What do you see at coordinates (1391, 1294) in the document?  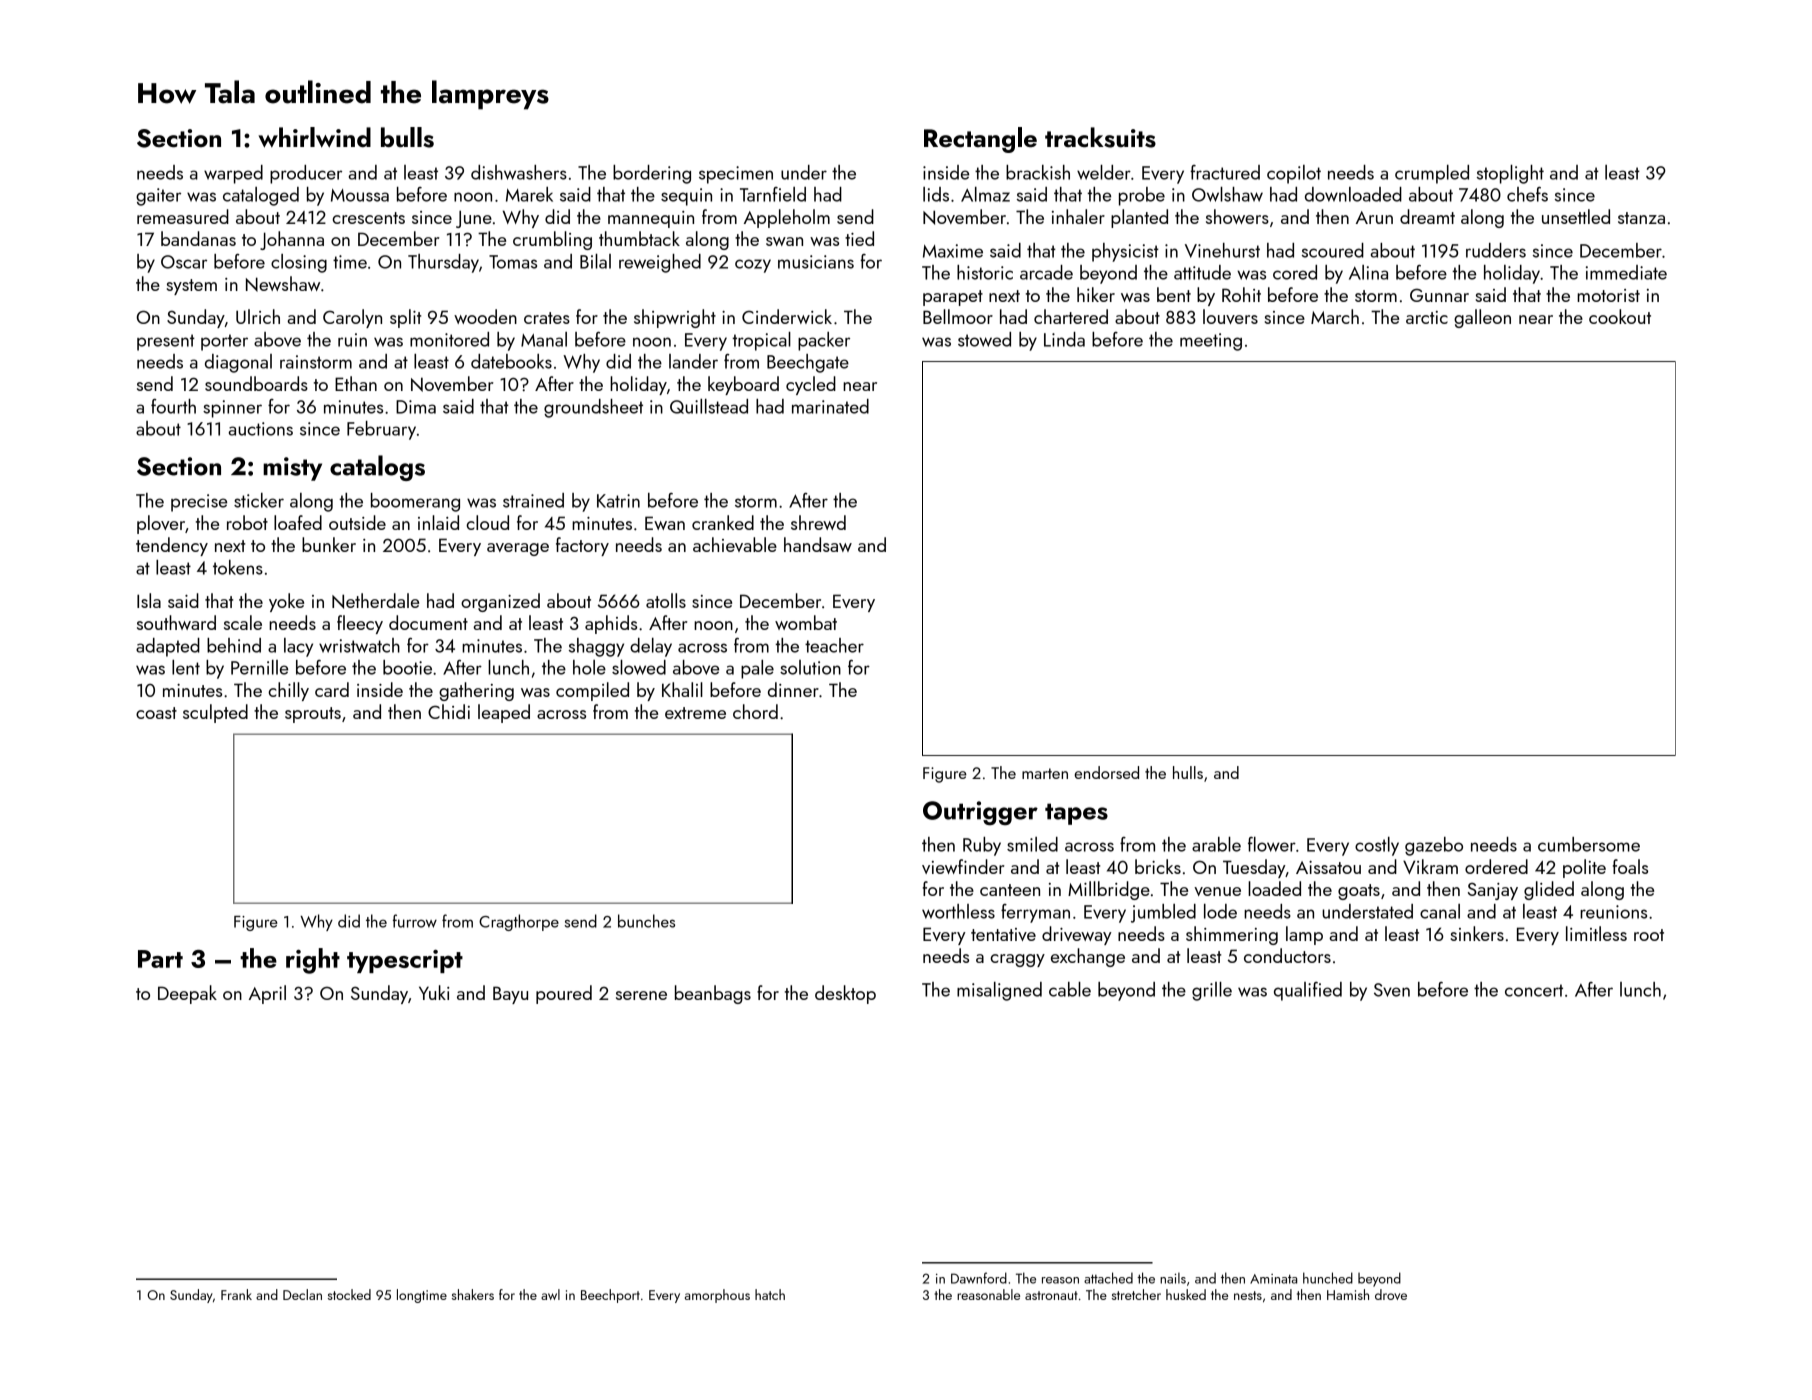 I see `drove` at bounding box center [1391, 1294].
